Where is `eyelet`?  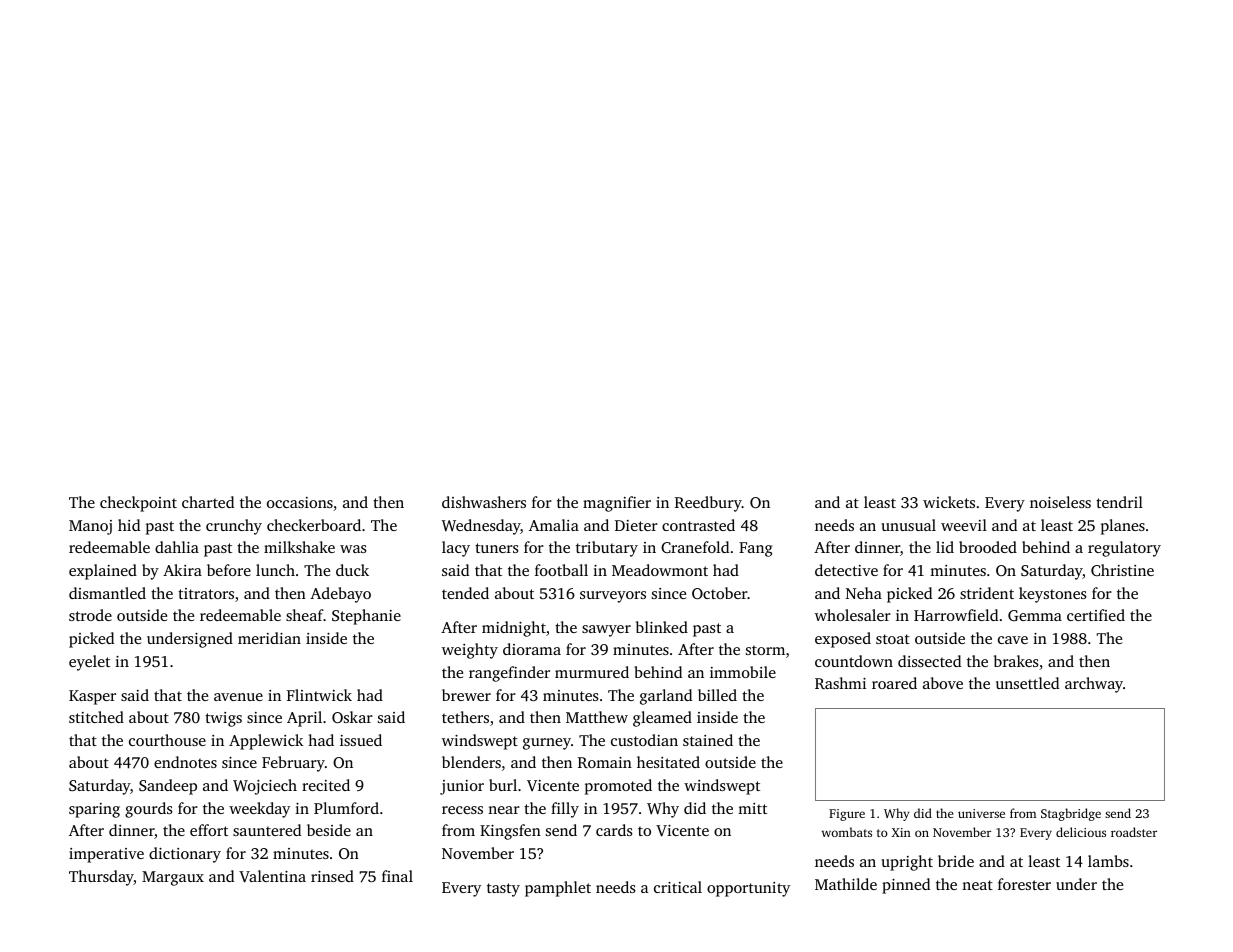 eyelet is located at coordinates (89, 663).
